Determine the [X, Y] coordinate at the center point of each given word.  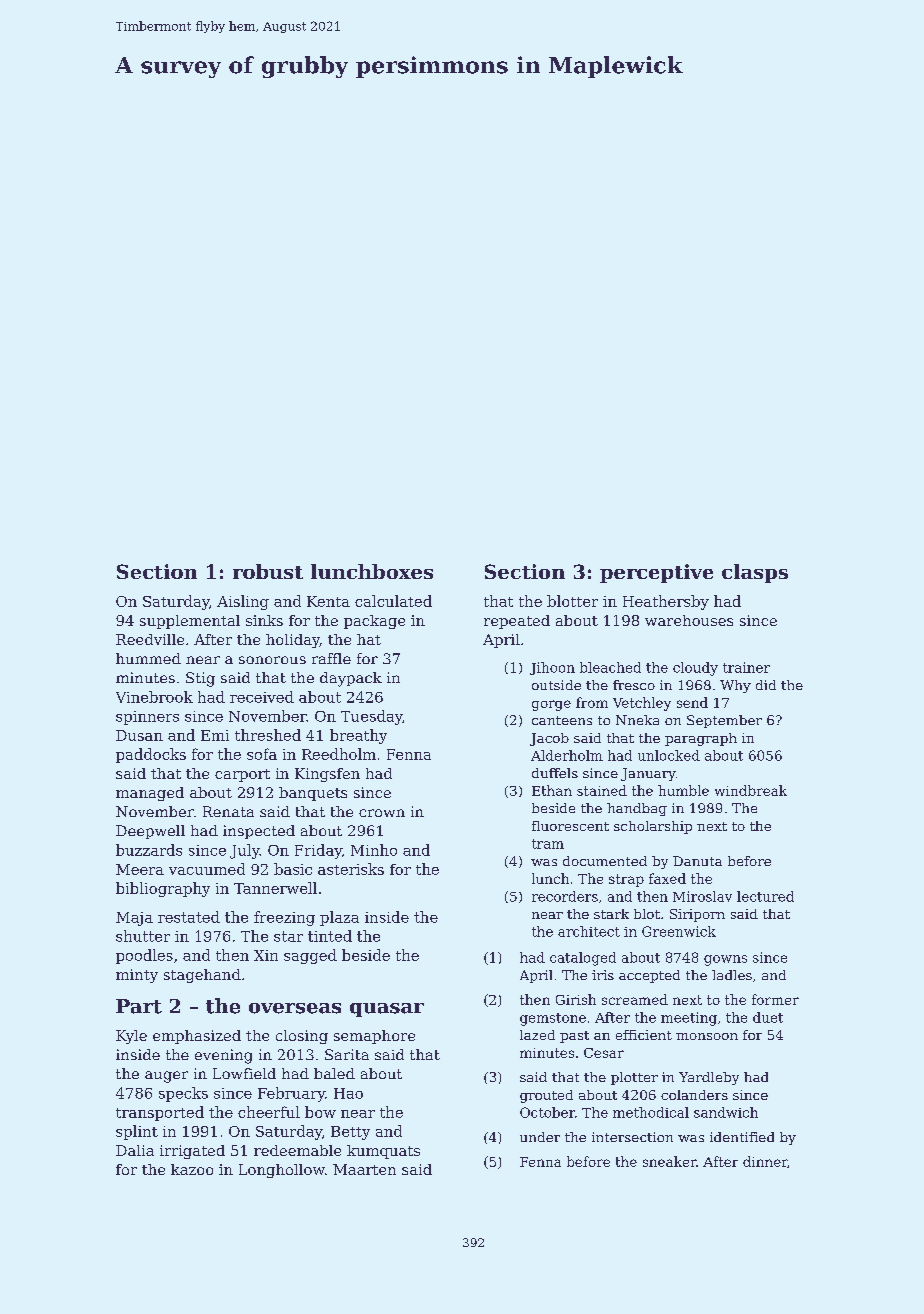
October [547, 1112]
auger [166, 1077]
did [766, 685]
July [245, 851]
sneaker [669, 1161]
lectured [765, 896]
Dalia [135, 1150]
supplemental [190, 622]
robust [268, 571]
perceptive [656, 573]
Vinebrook [154, 697]
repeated [517, 622]
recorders [565, 896]
